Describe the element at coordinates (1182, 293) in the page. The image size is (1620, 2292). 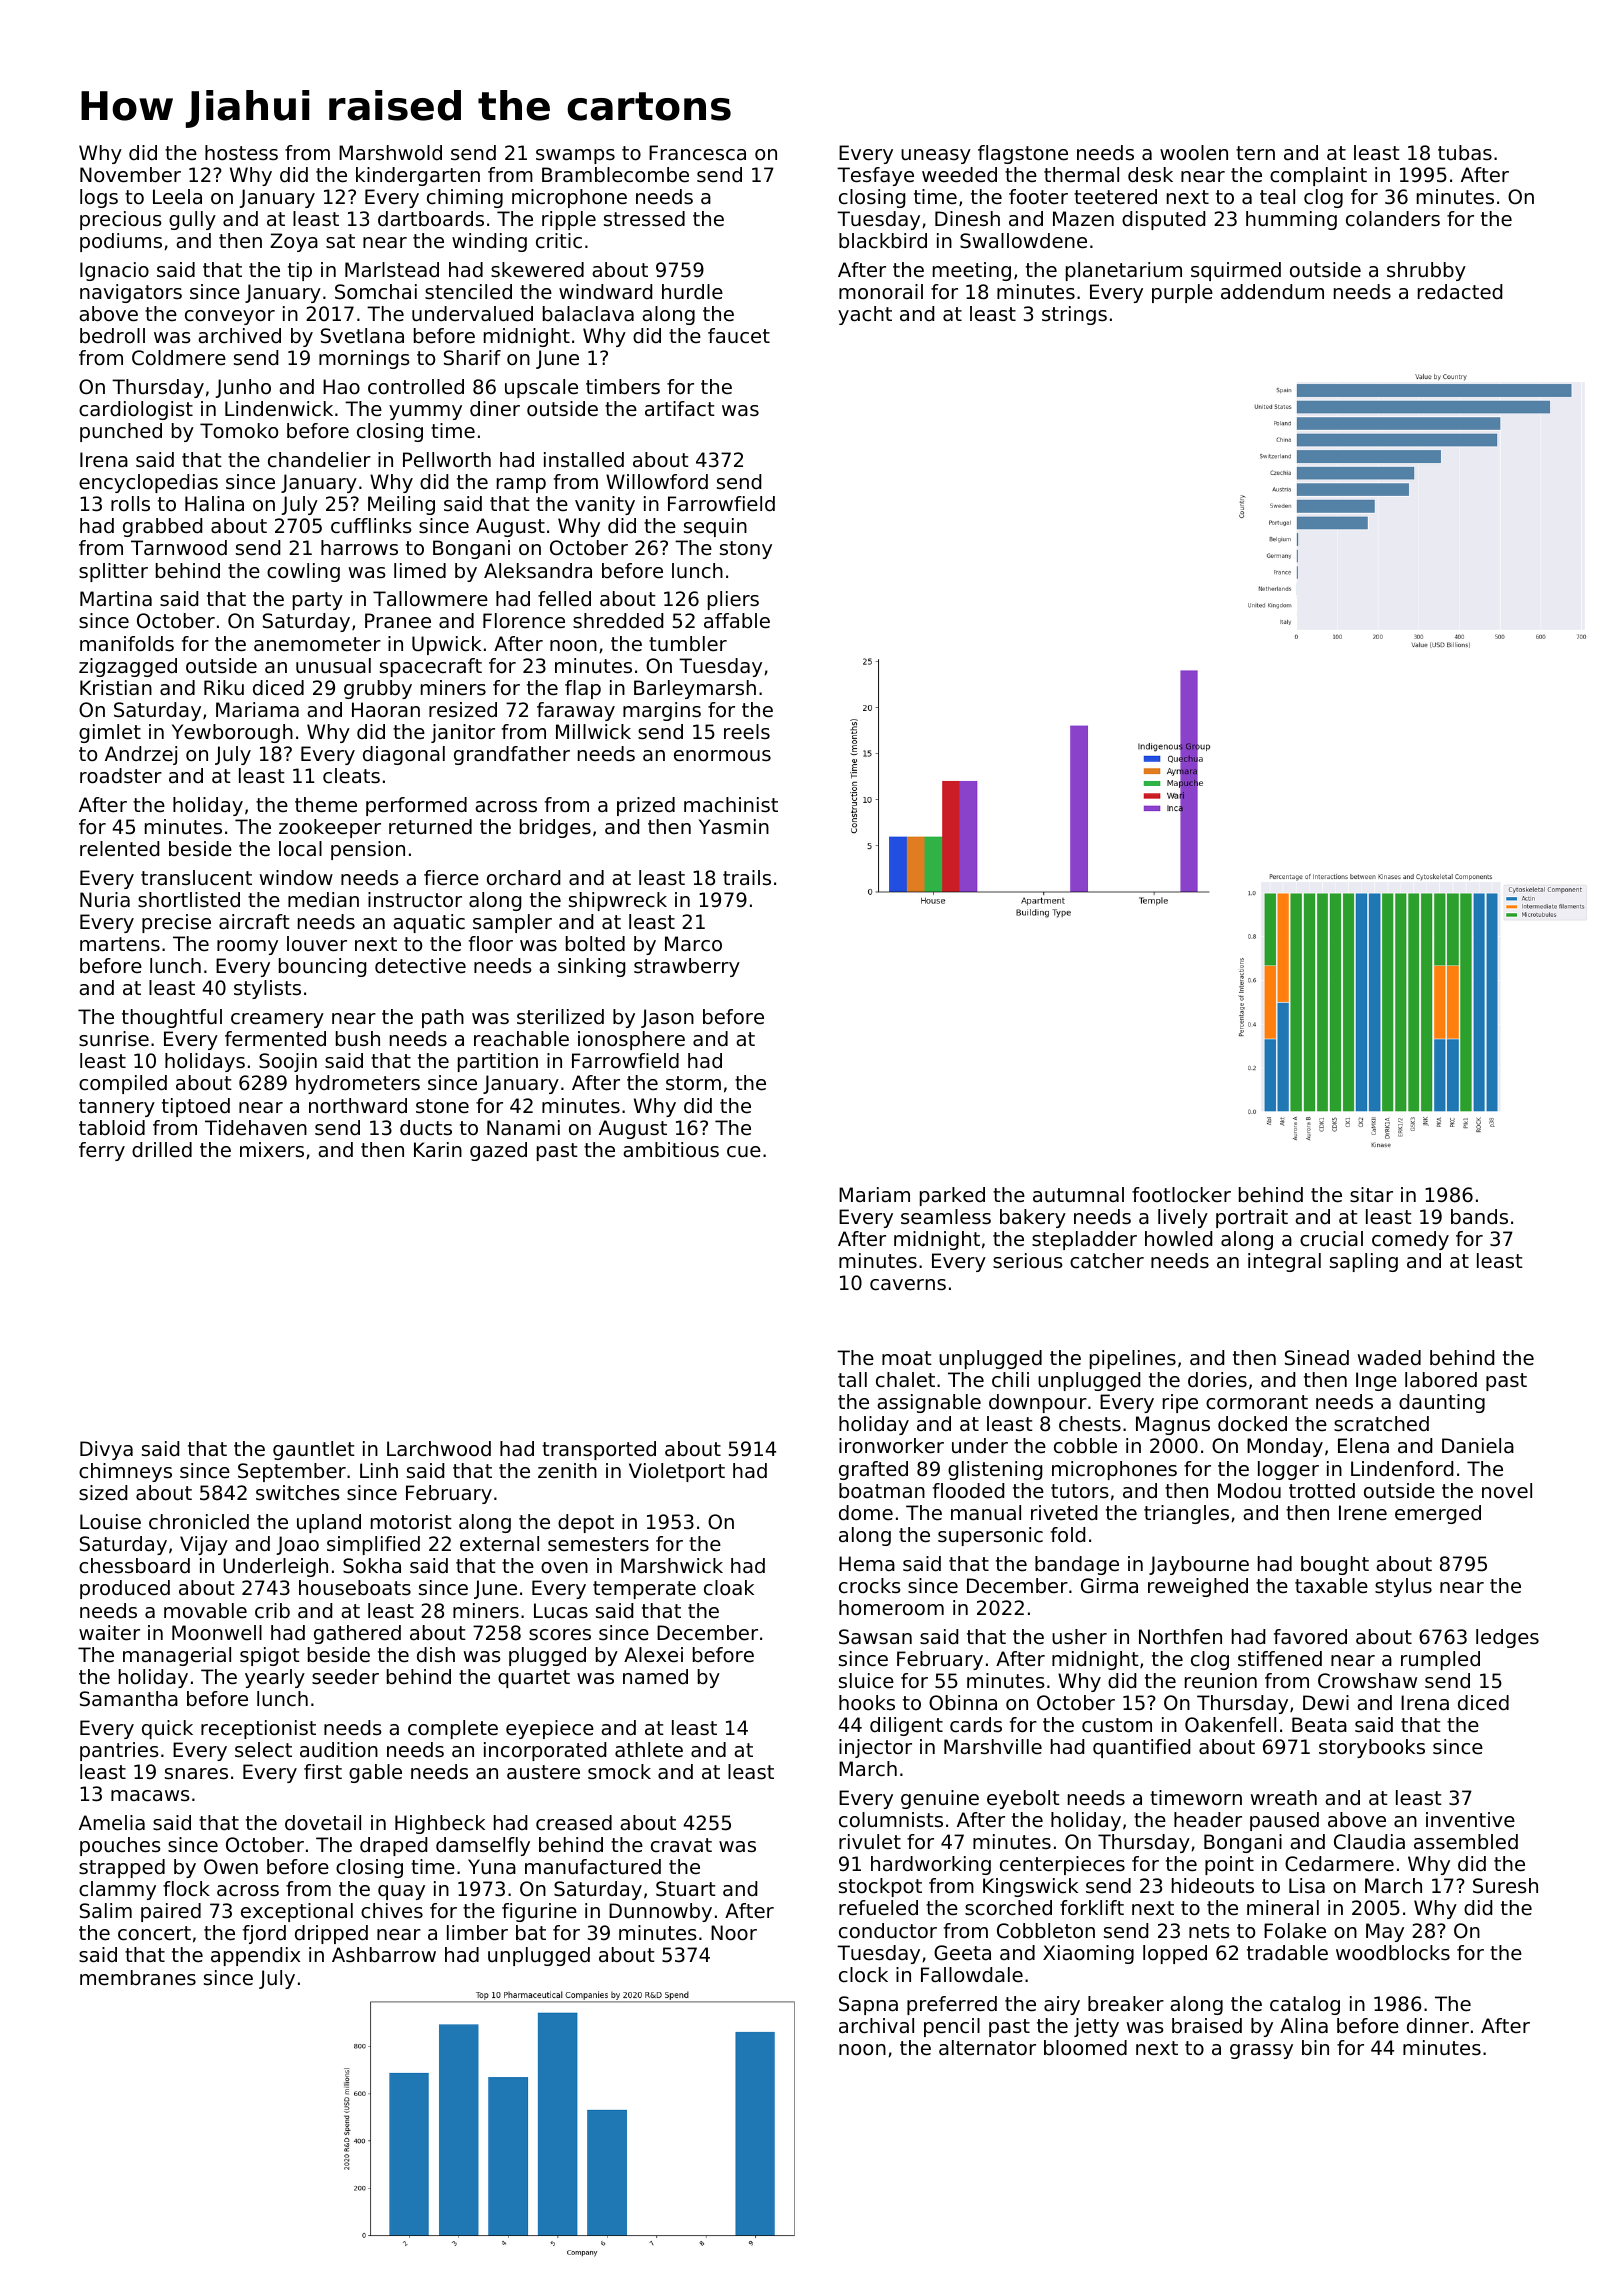
I see `purple` at that location.
